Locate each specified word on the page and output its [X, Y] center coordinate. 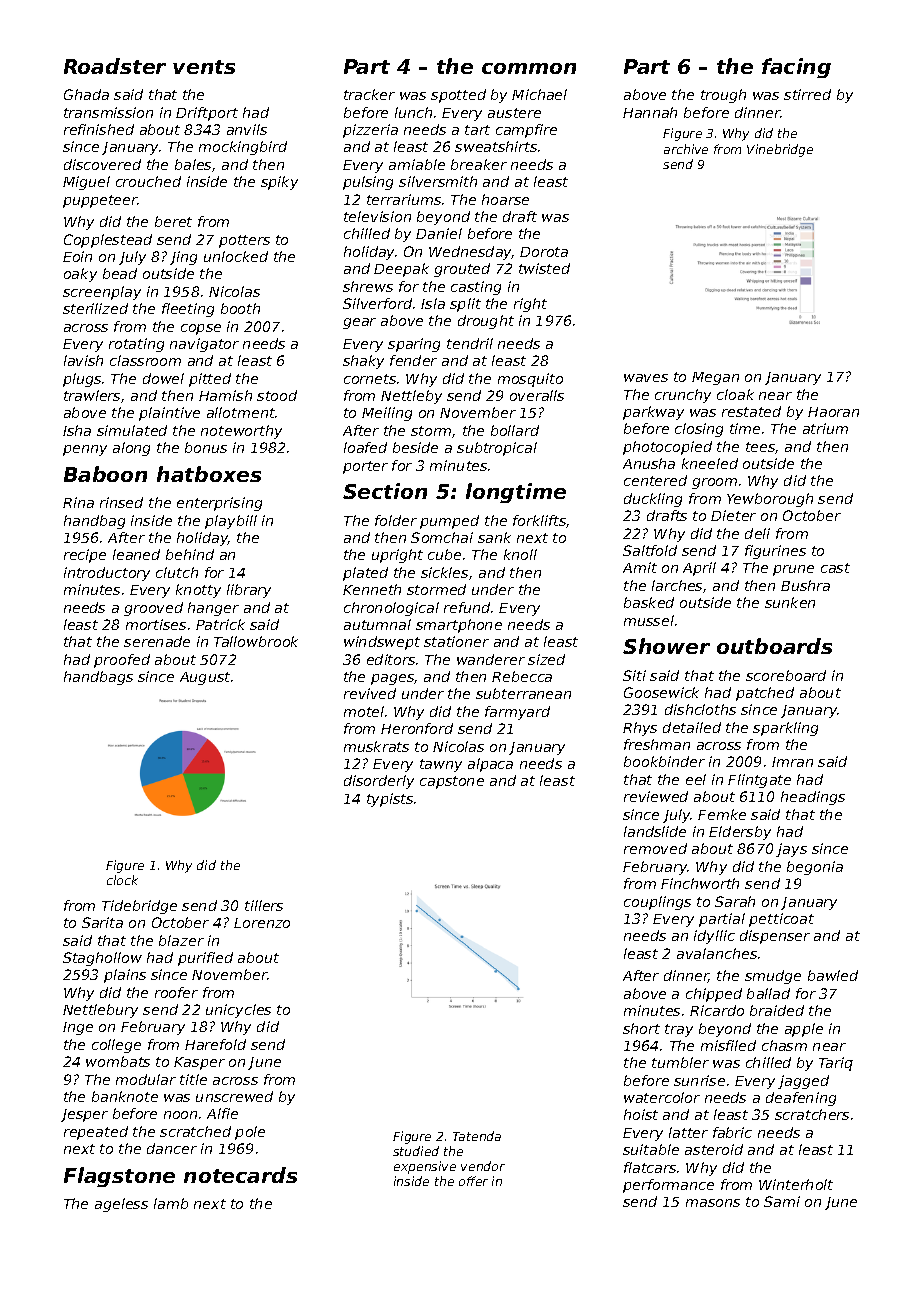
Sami [782, 1201]
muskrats [376, 746]
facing [796, 68]
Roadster [115, 66]
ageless [121, 1205]
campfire [526, 131]
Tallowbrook [256, 641]
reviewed [656, 796]
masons [713, 1203]
